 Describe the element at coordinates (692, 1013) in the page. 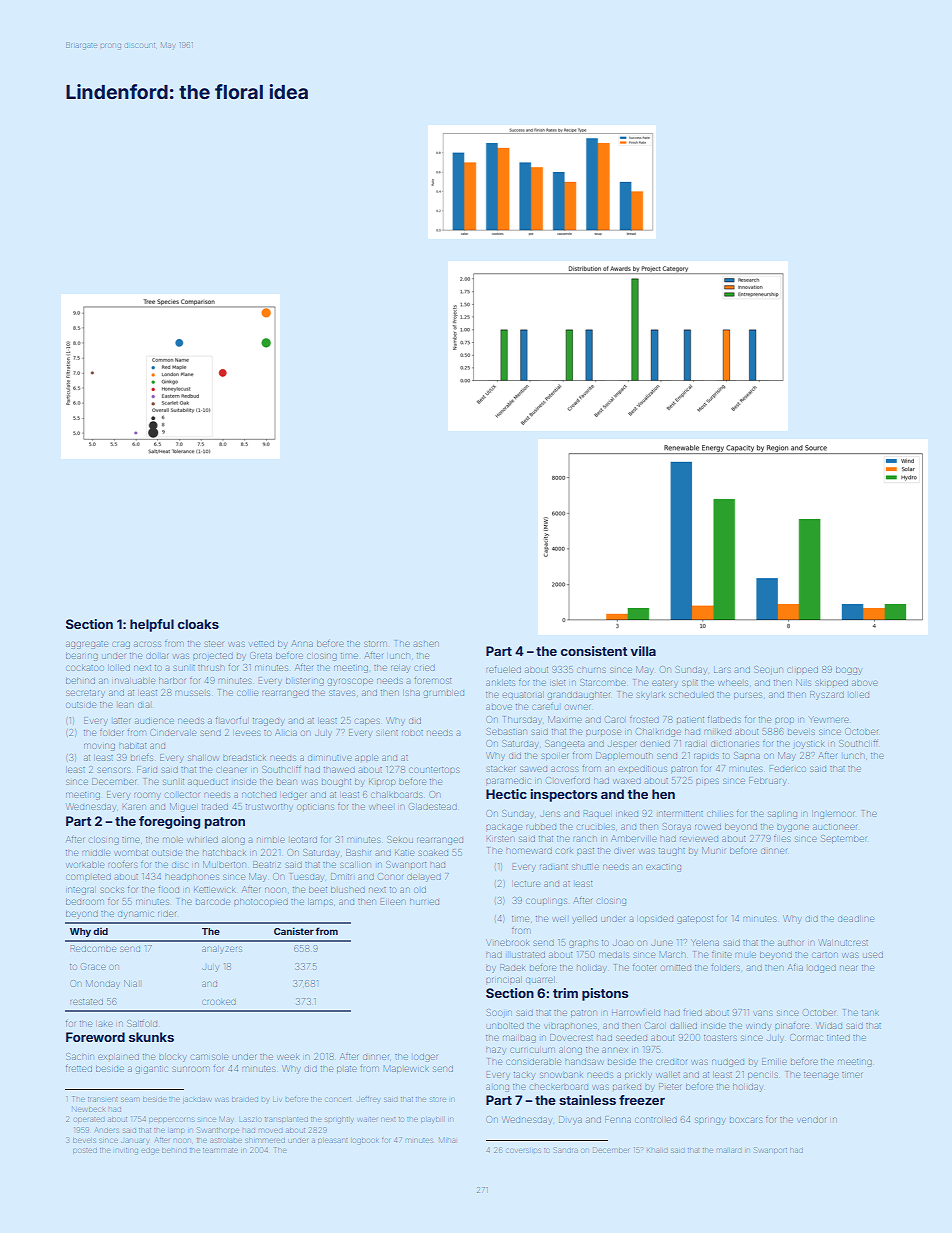

I see `fried` at that location.
